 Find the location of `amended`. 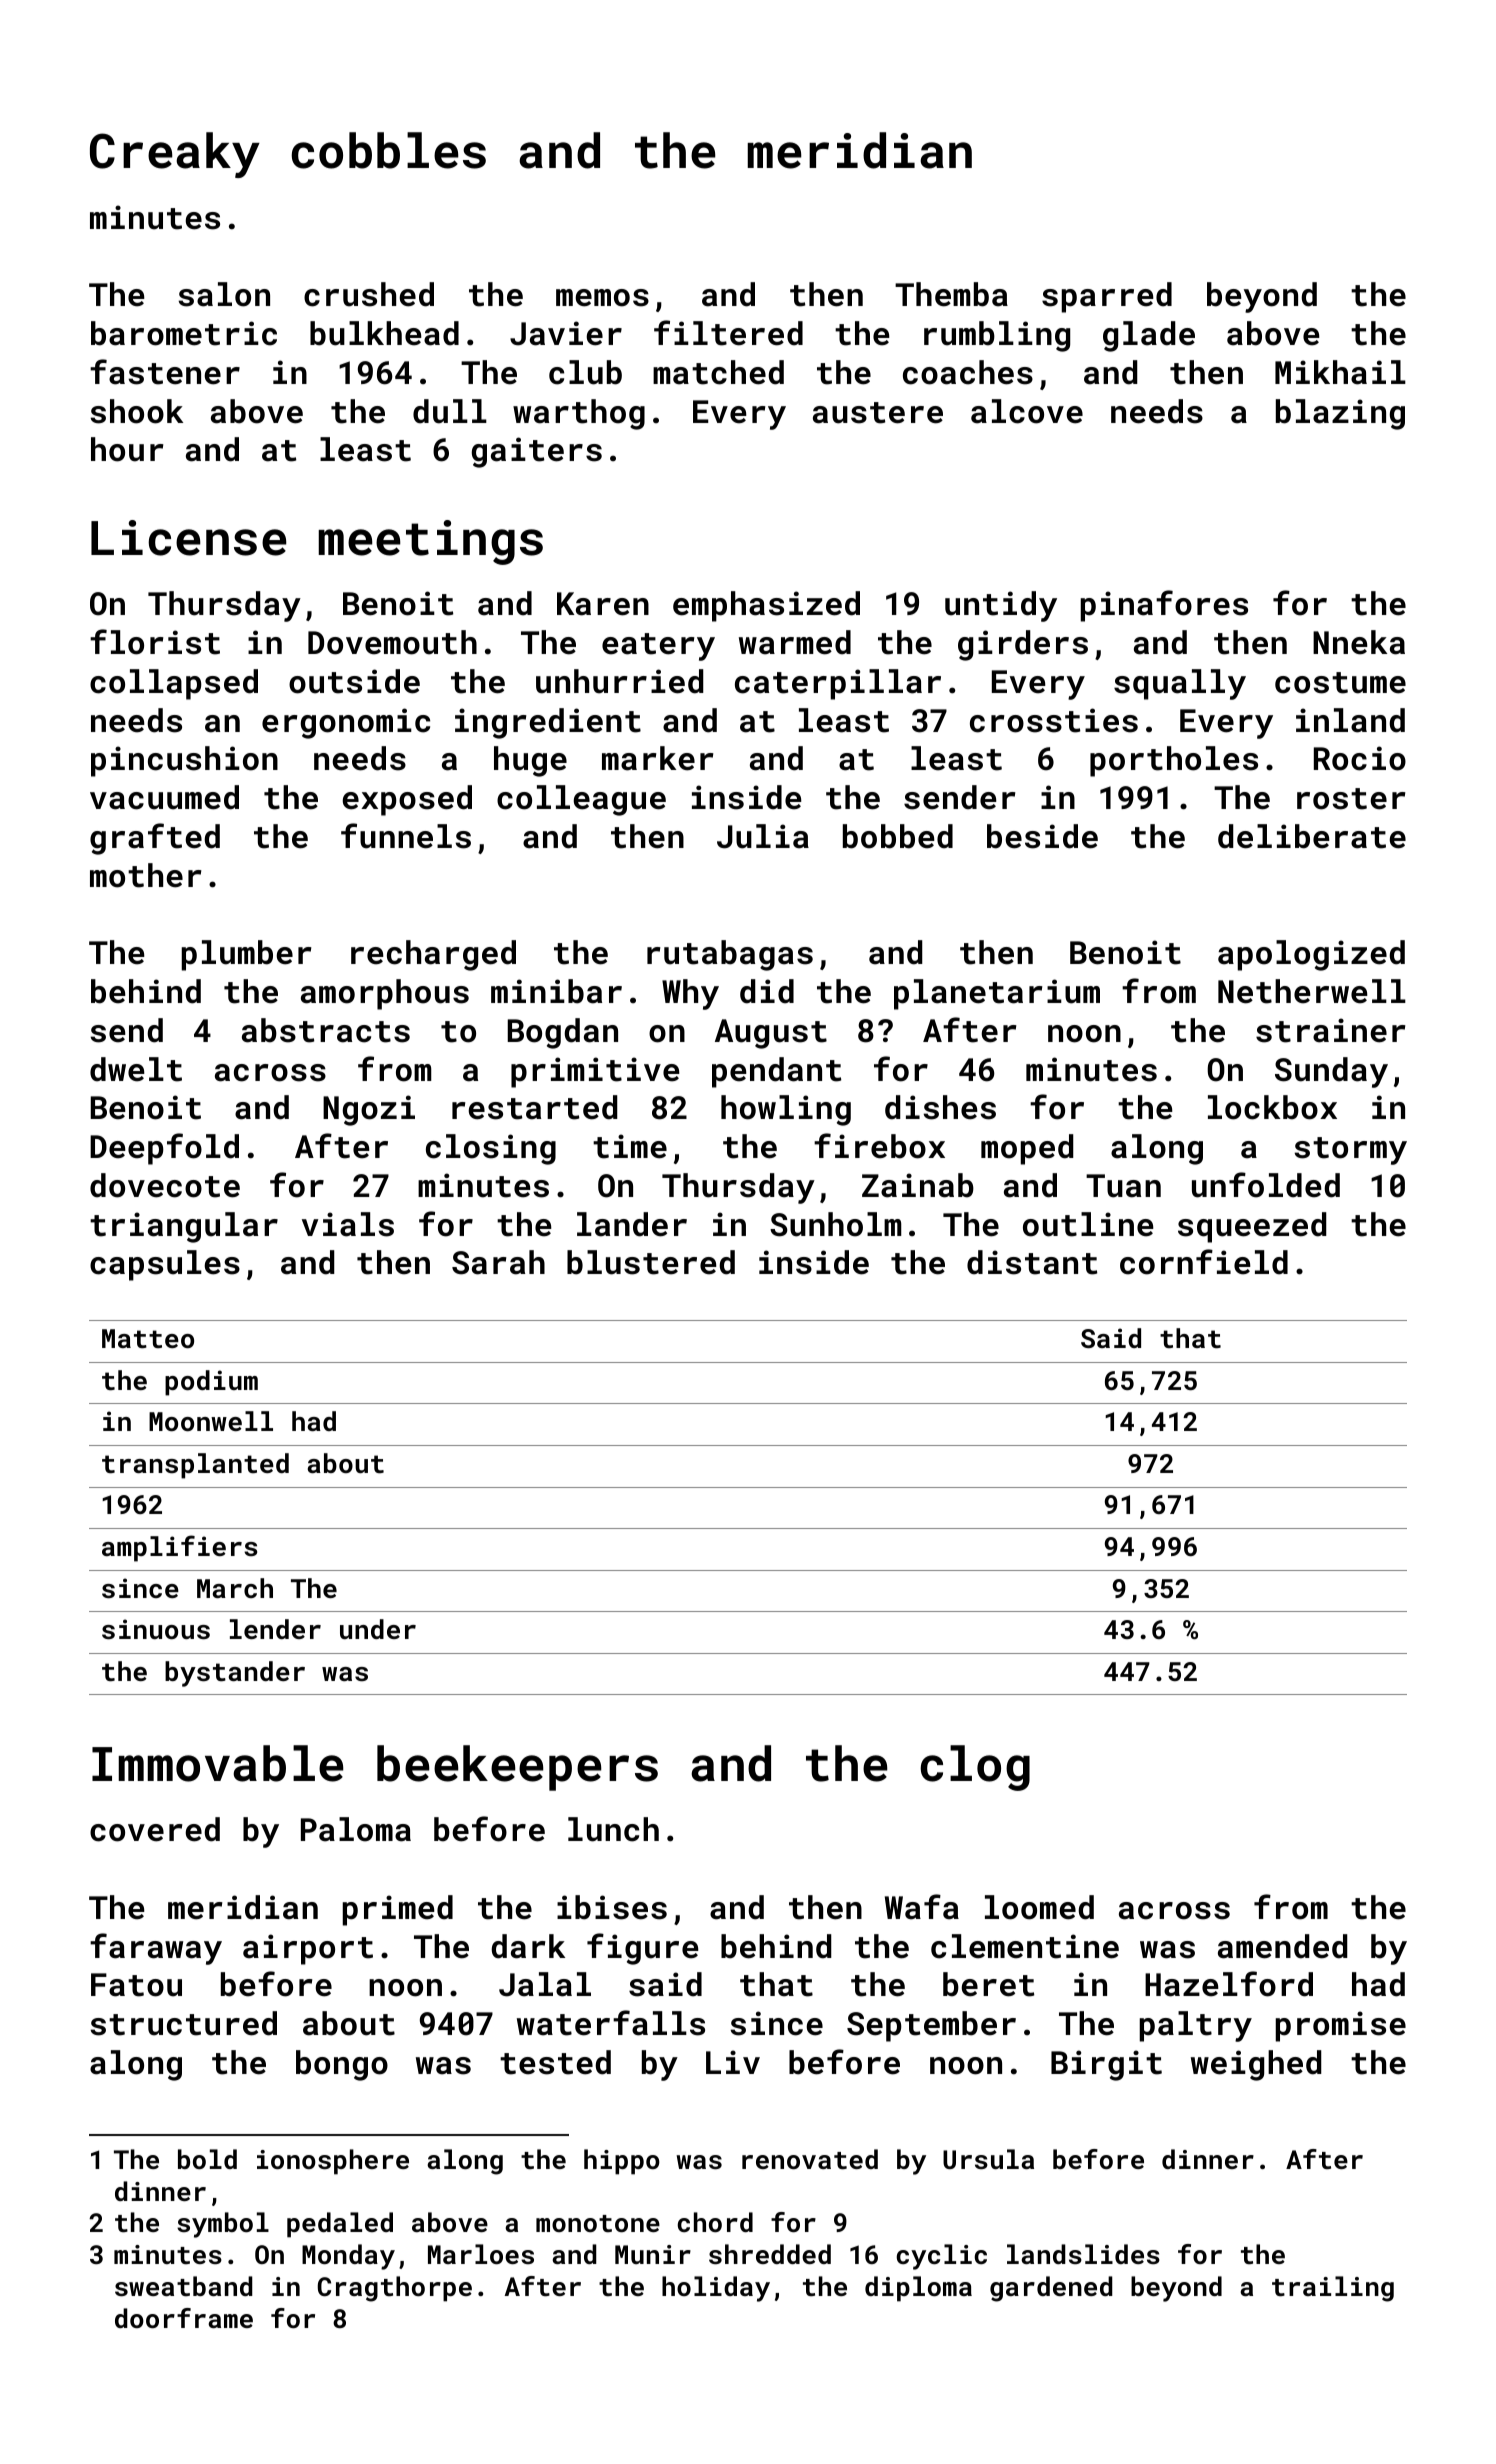

amended is located at coordinates (1282, 1946).
